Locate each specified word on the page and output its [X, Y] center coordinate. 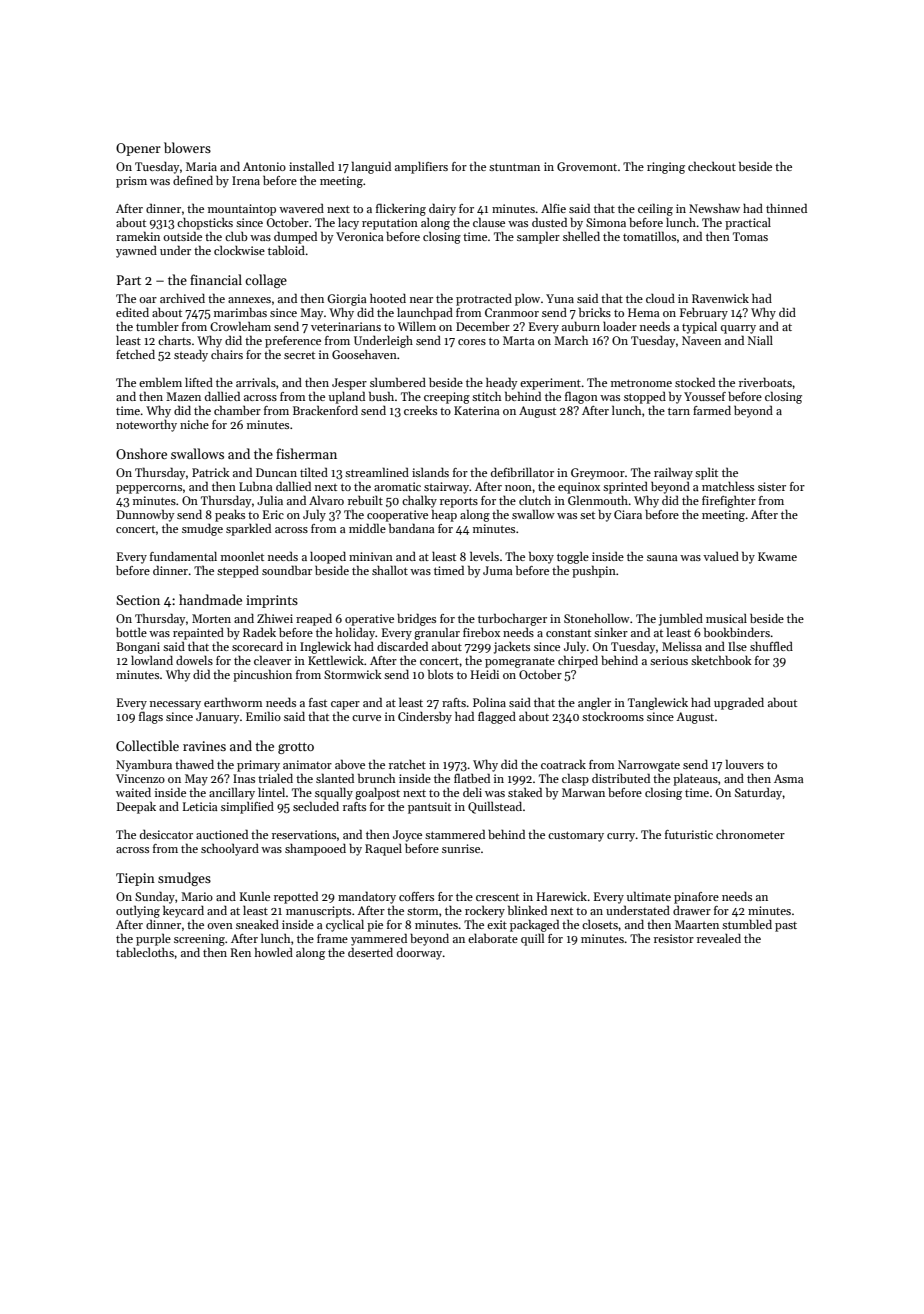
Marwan [583, 792]
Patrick [211, 472]
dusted [549, 222]
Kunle [255, 896]
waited [133, 792]
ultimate [649, 896]
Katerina [477, 410]
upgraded [739, 703]
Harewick [562, 896]
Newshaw [714, 208]
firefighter [729, 501]
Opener [138, 149]
